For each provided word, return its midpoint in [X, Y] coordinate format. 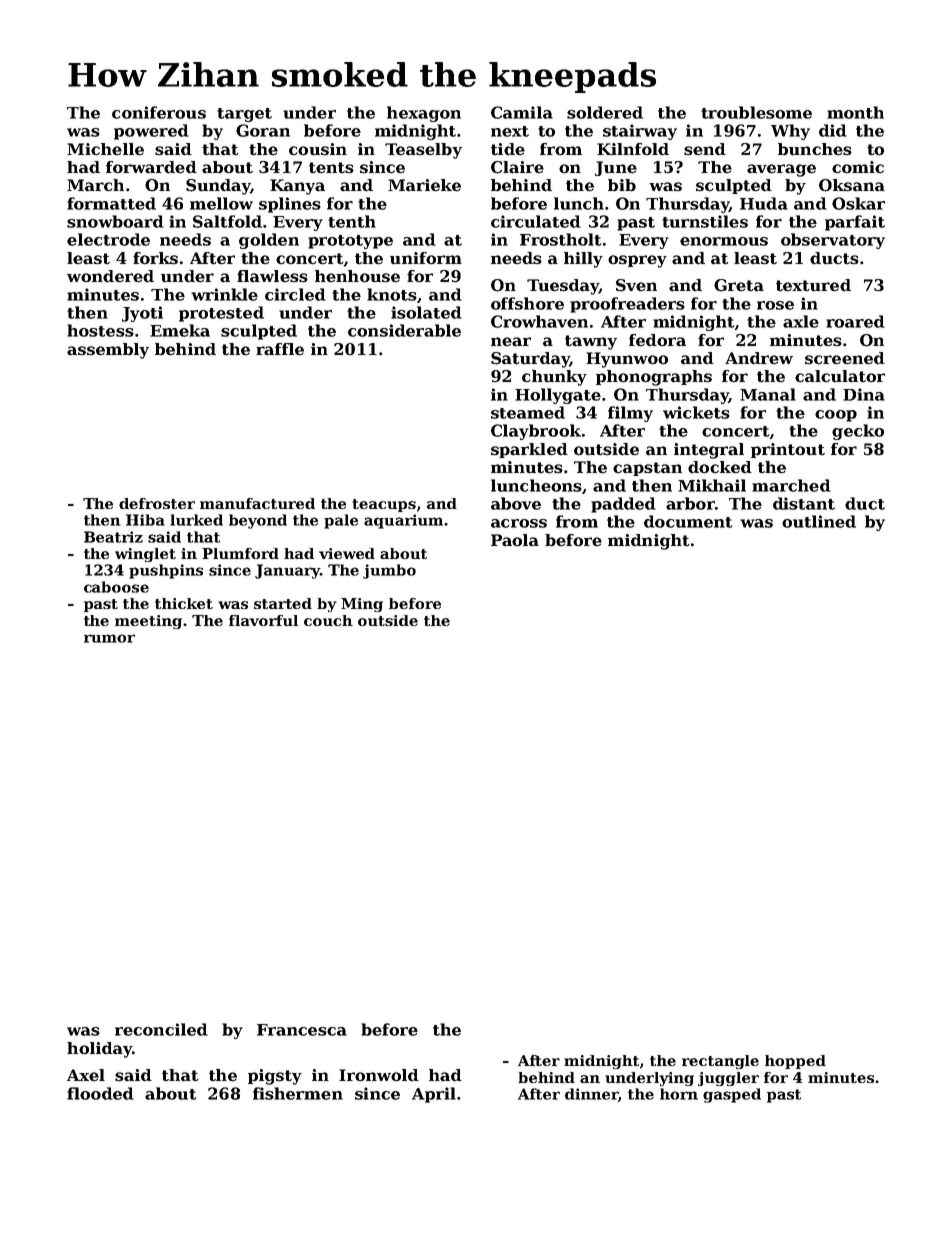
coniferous [159, 112]
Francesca [302, 1030]
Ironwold [379, 1075]
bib [622, 185]
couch [328, 620]
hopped [795, 1062]
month [855, 112]
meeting [148, 622]
